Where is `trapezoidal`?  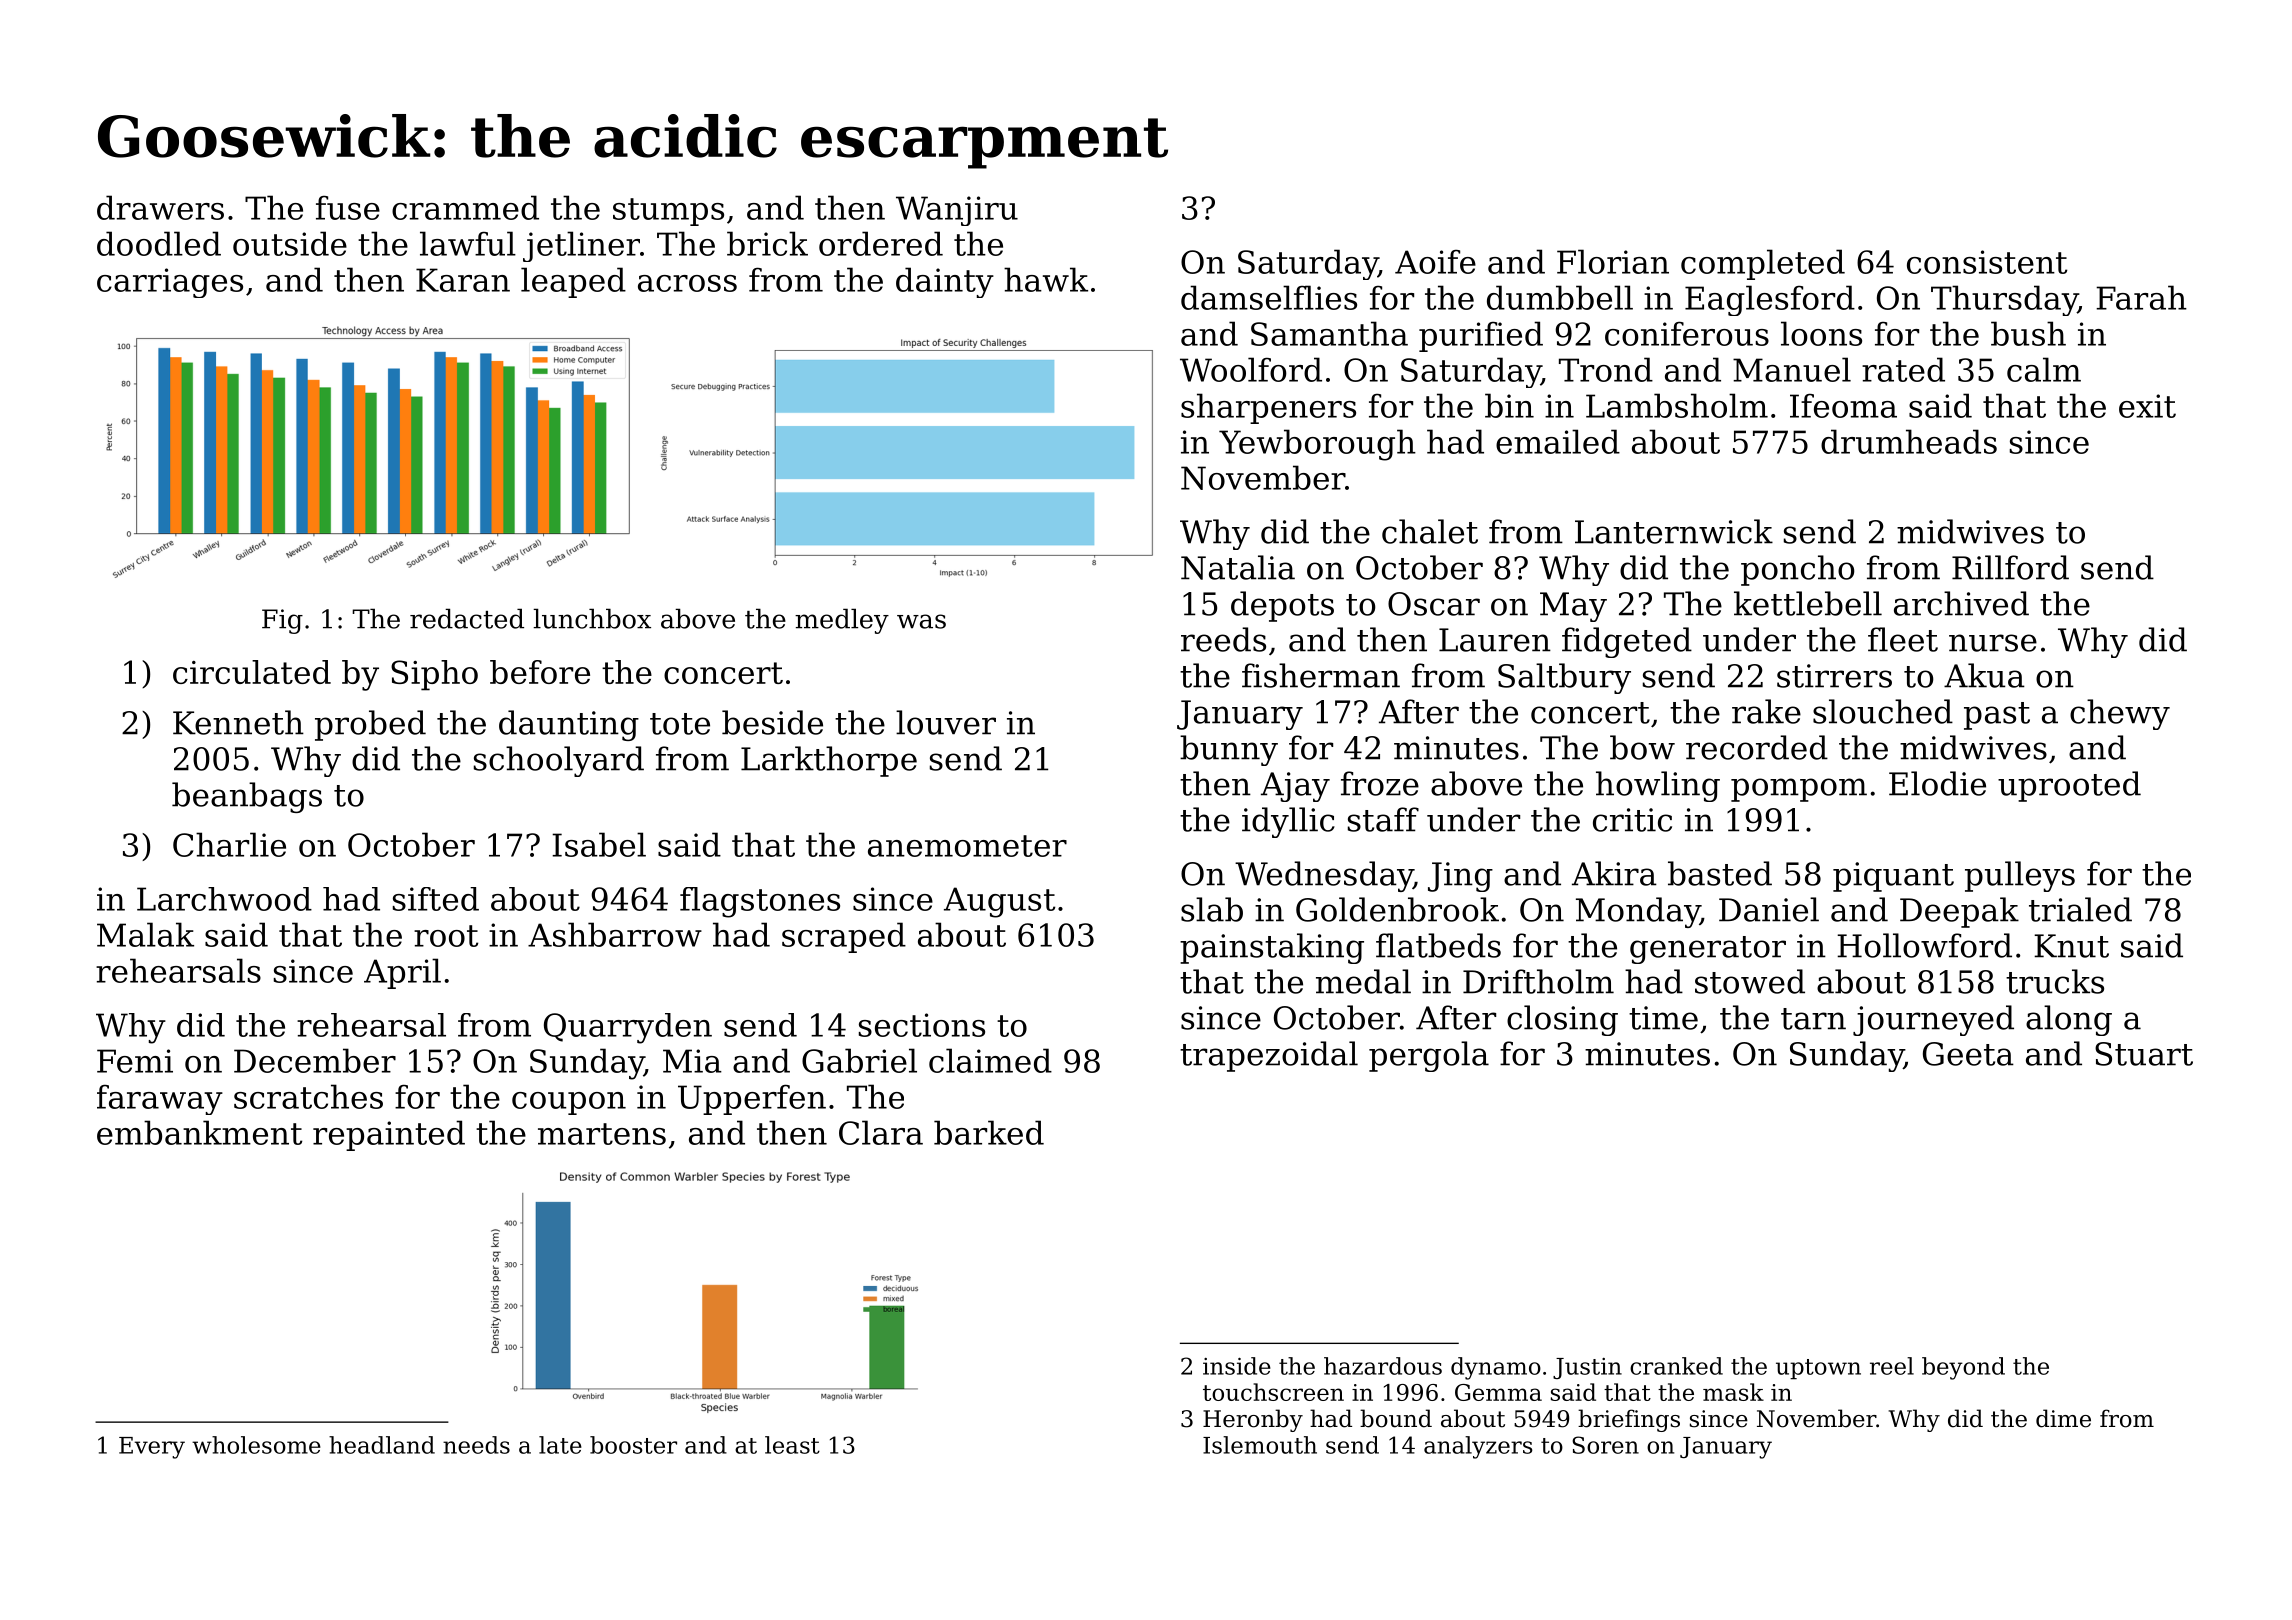
trapezoidal is located at coordinates (1269, 1056).
